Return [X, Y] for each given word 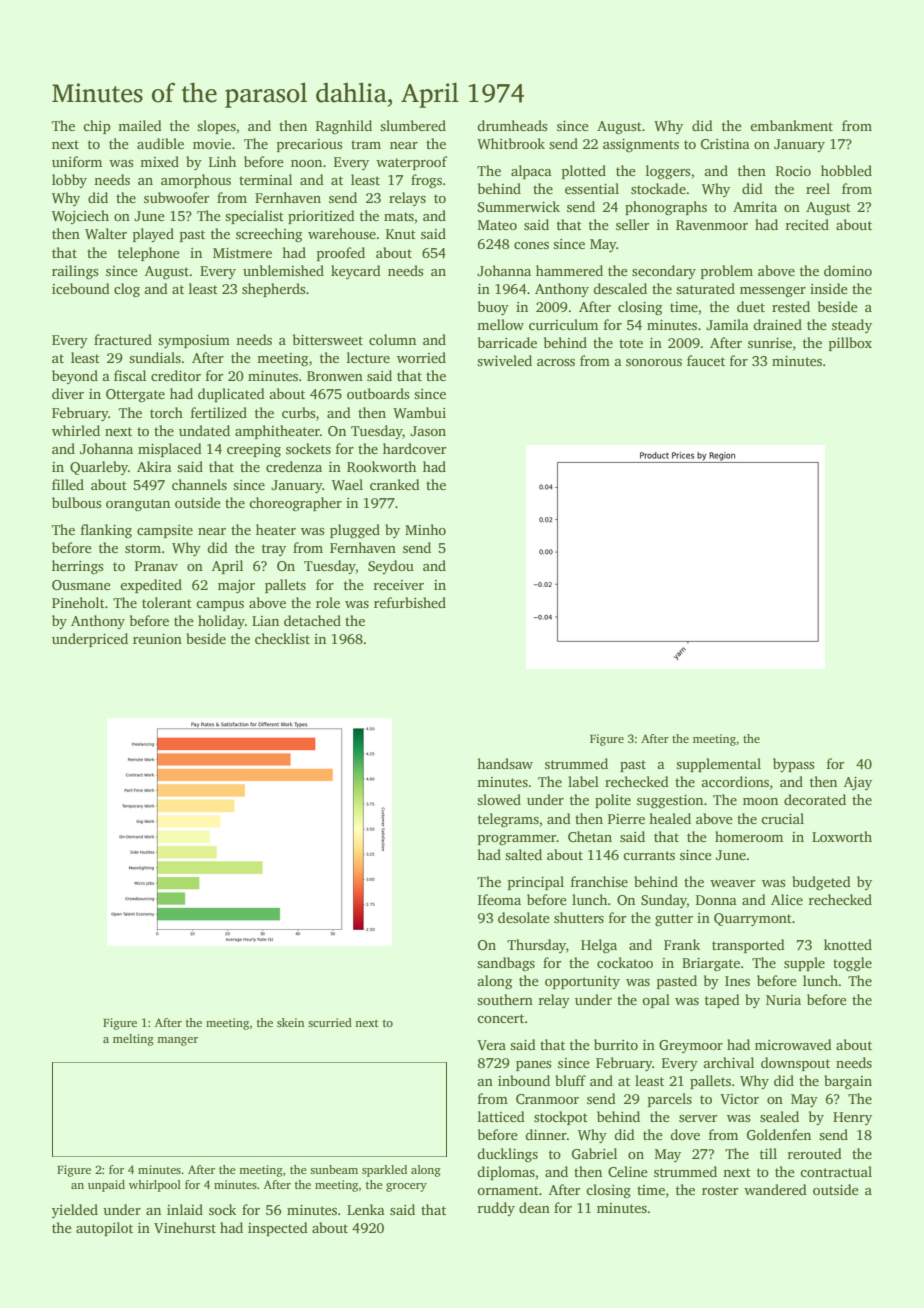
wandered [775, 1189]
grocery [406, 1187]
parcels [670, 1100]
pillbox [850, 344]
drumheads [512, 125]
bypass [793, 765]
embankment [791, 125]
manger [177, 1041]
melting [133, 1040]
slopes [216, 127]
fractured [123, 339]
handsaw [505, 763]
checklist [282, 638]
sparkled [384, 1171]
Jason [428, 431]
